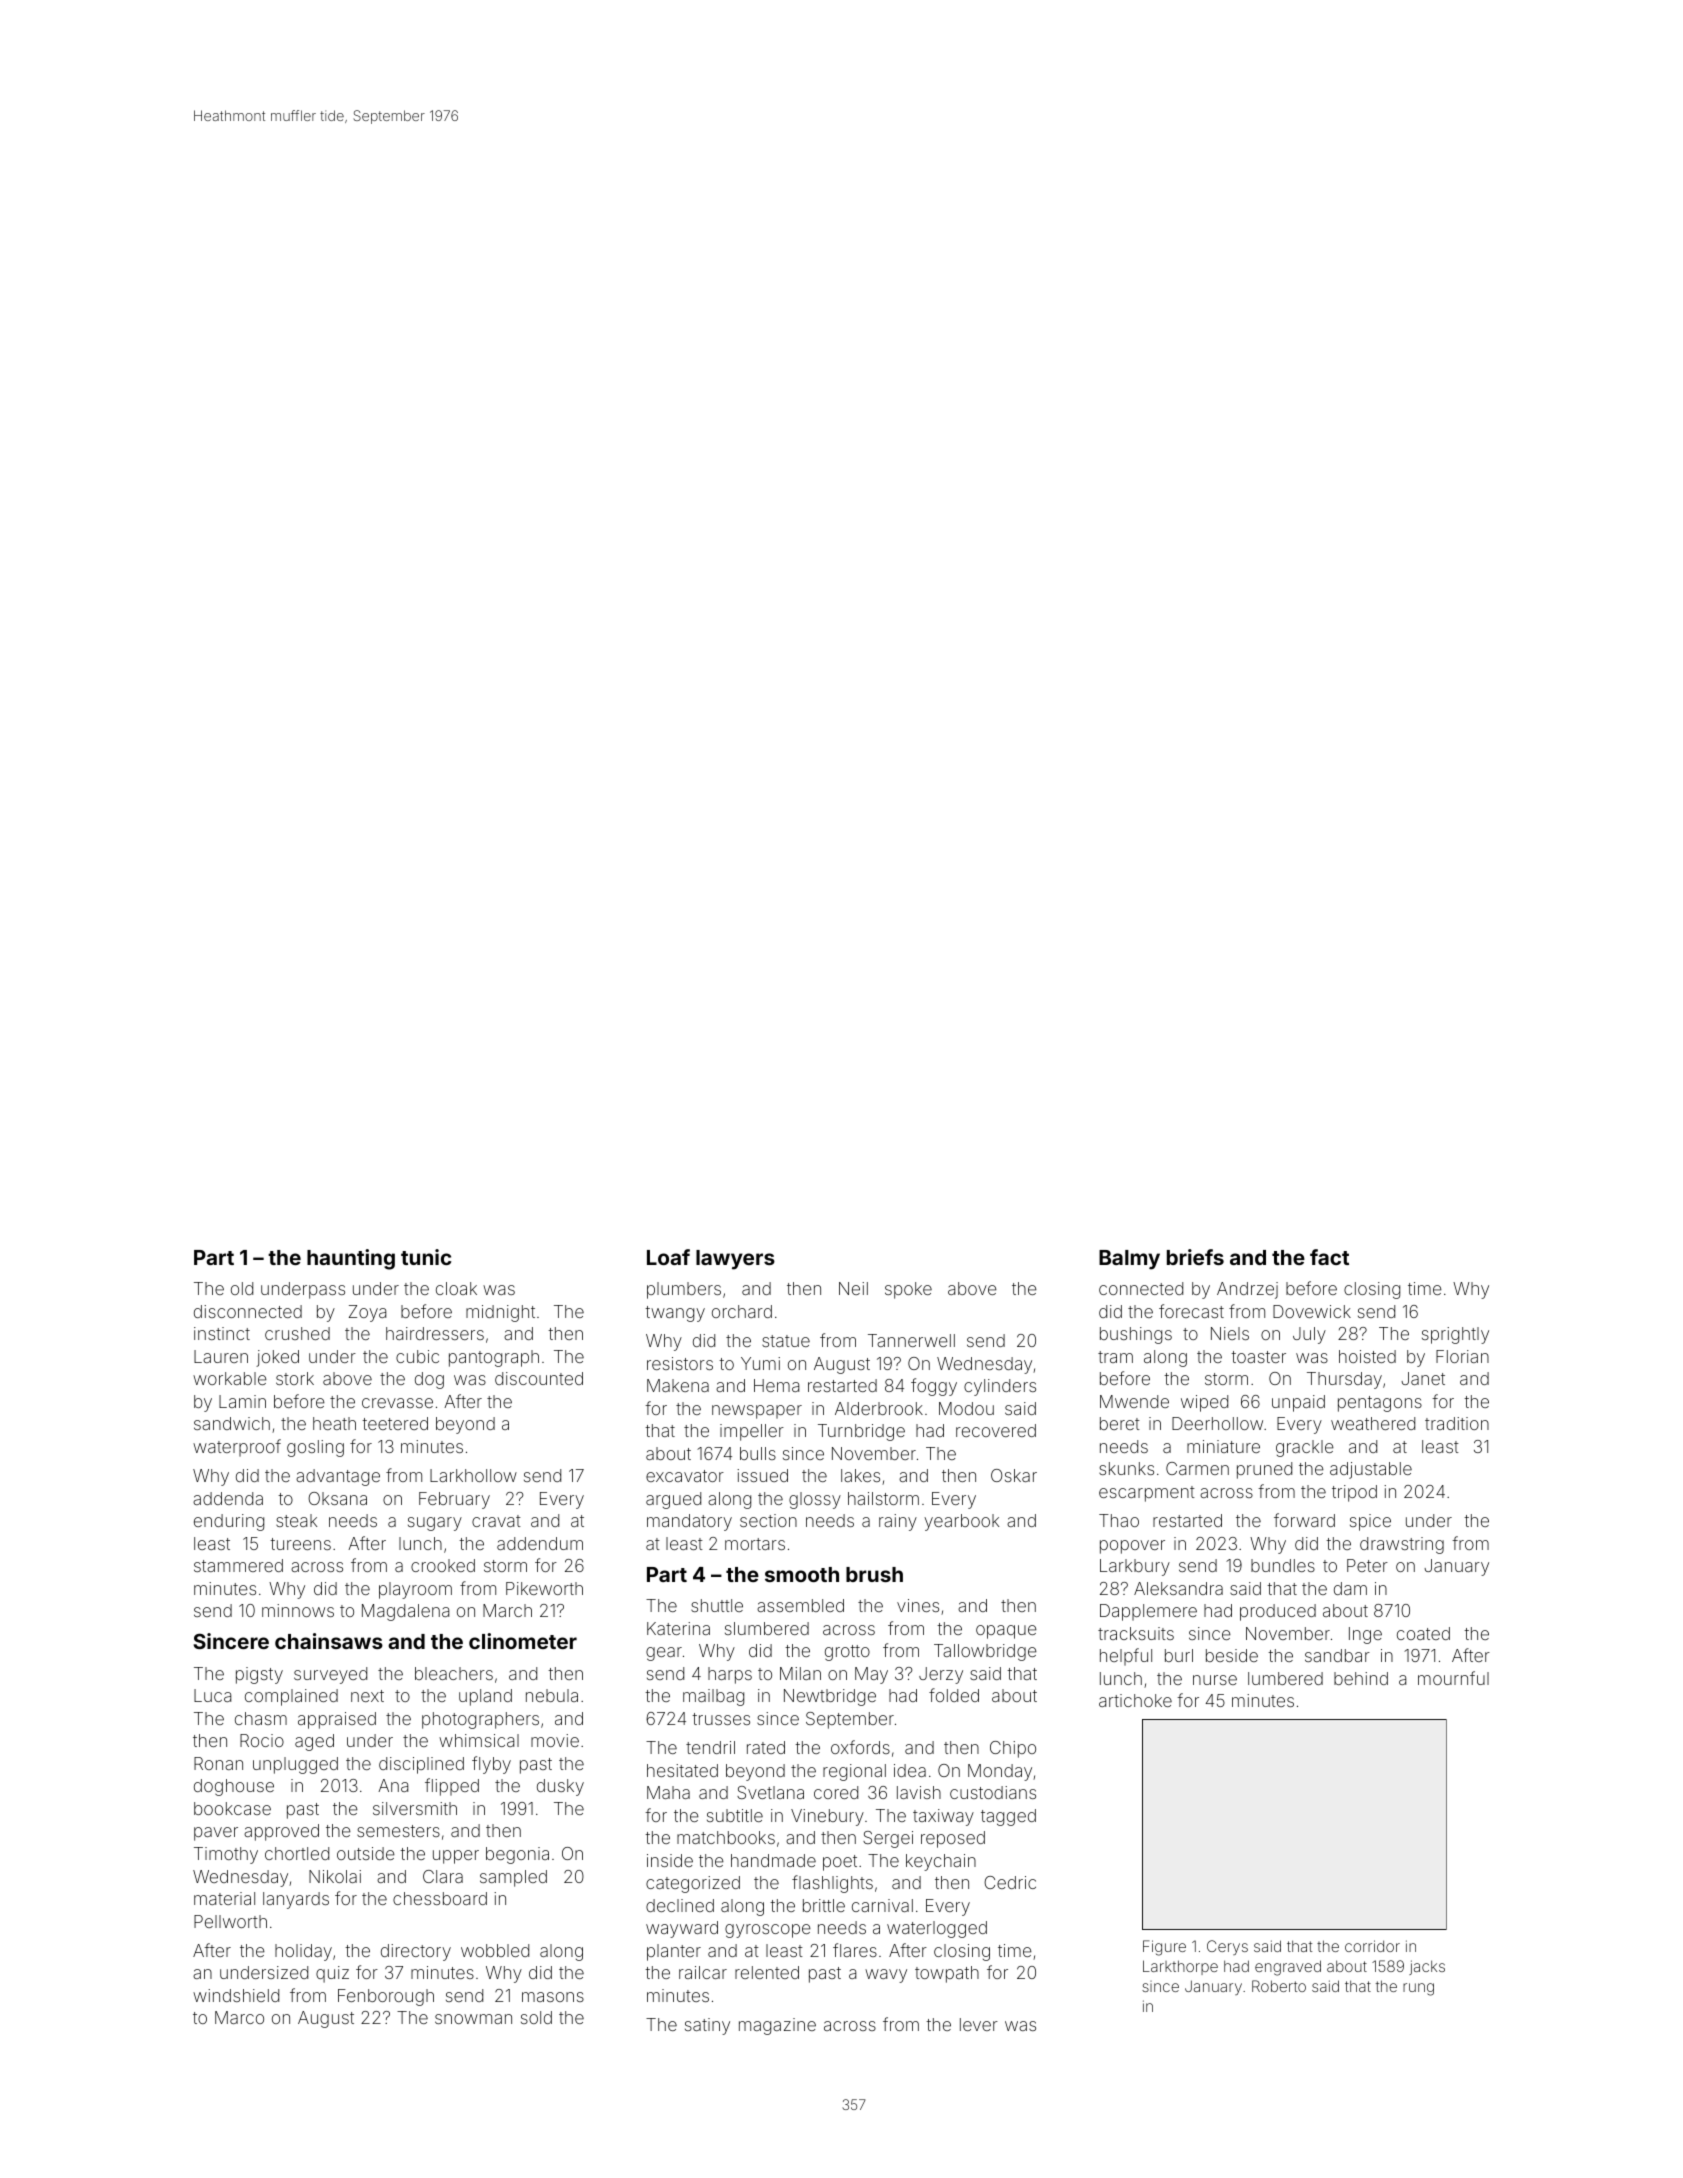 The height and width of the screenshot is (2178, 1683). I want to click on sampled, so click(513, 1878).
